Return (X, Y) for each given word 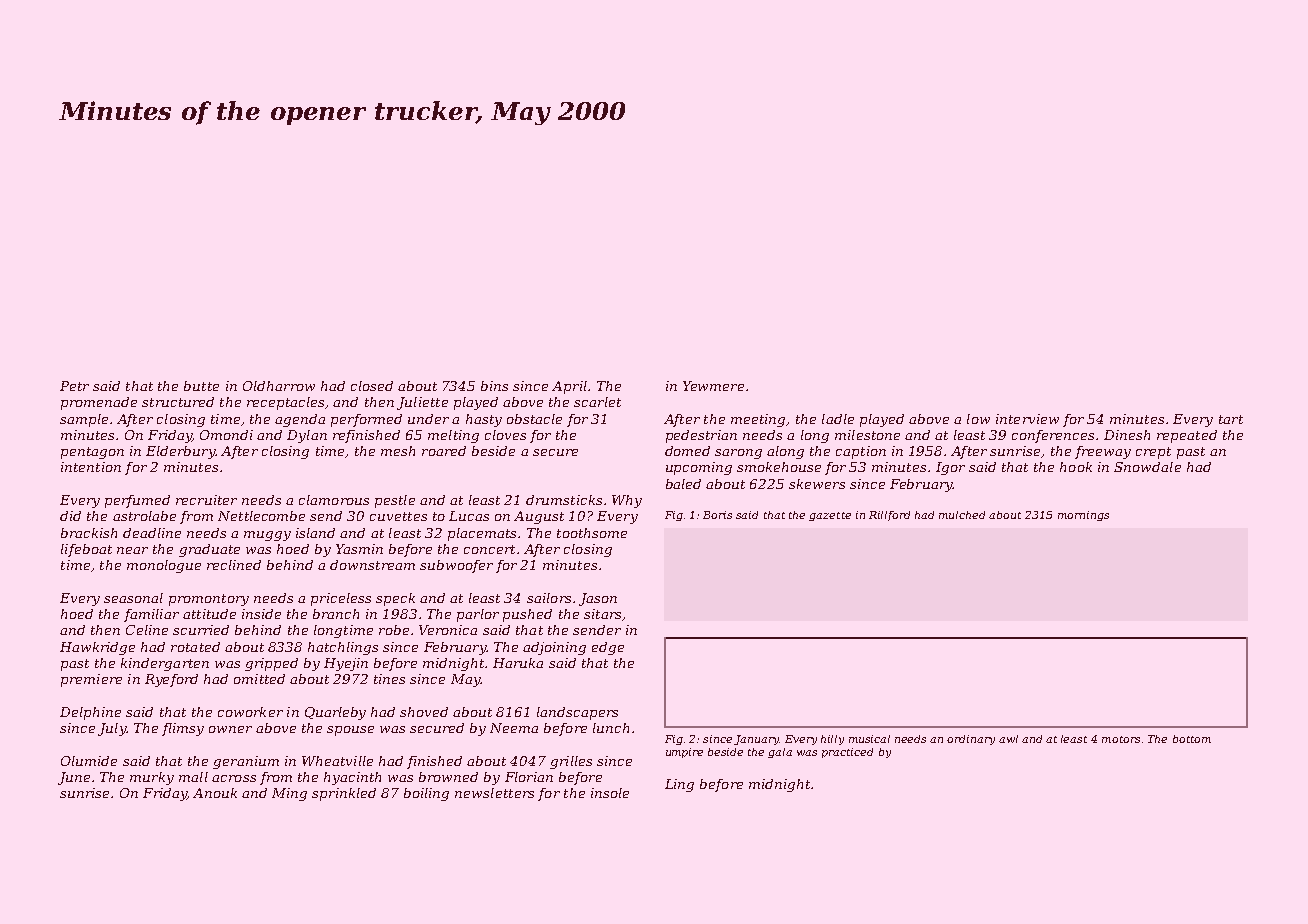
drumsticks (564, 500)
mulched (962, 515)
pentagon (92, 453)
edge (608, 648)
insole (610, 793)
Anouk (215, 793)
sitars (602, 614)
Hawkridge (97, 648)
